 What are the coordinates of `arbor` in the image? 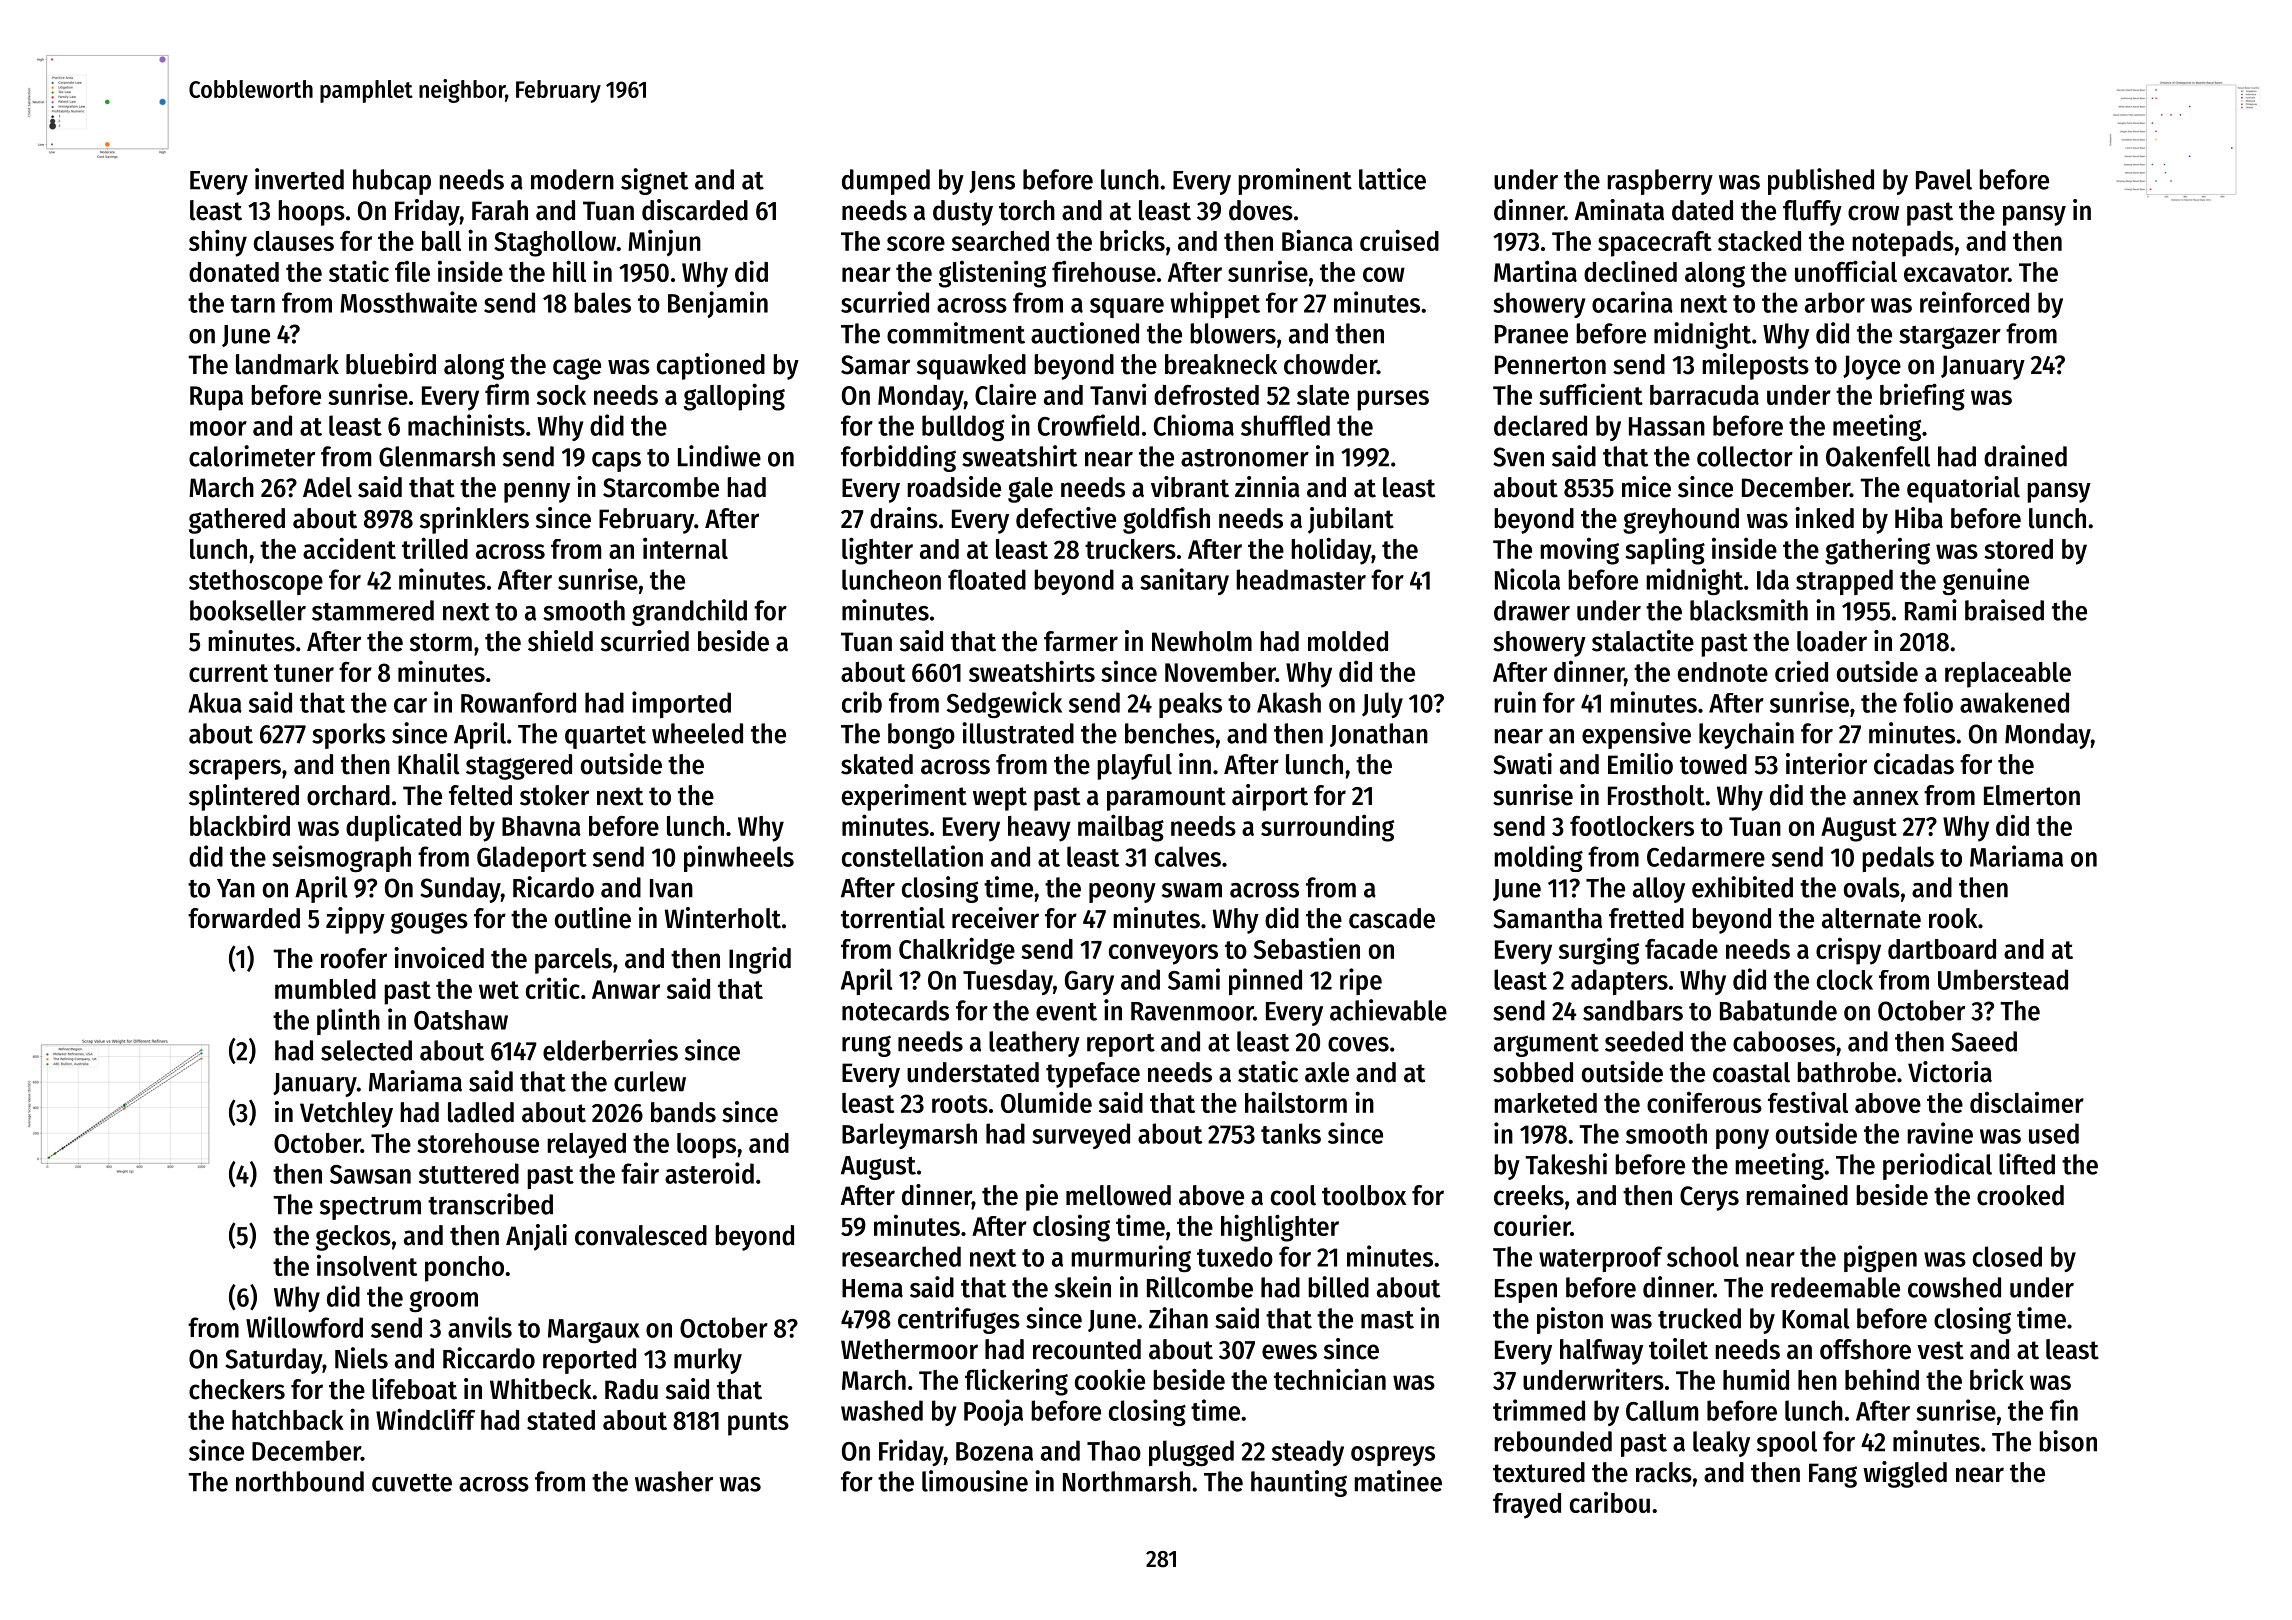 It's located at (1835, 302).
